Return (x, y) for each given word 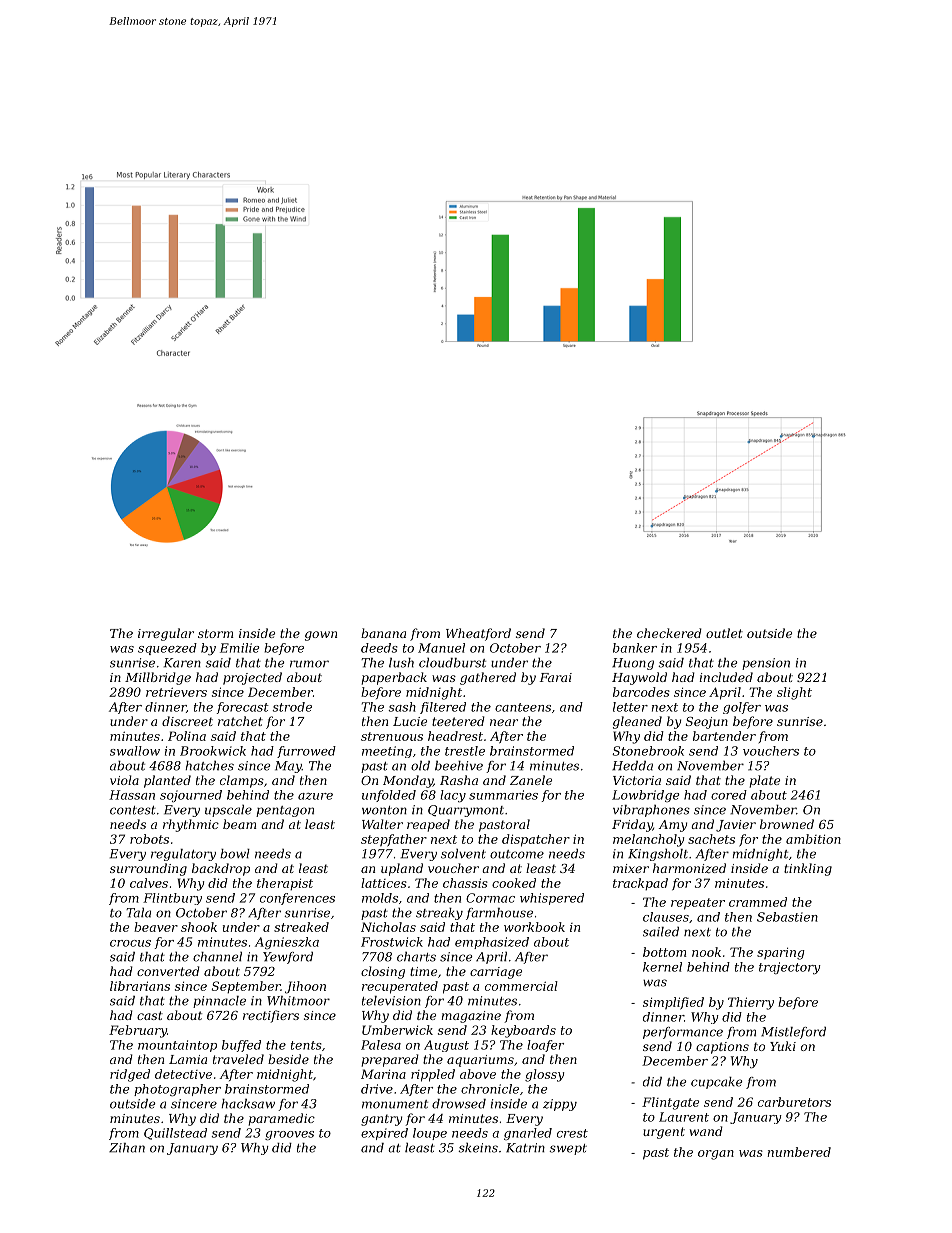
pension (766, 664)
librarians (140, 986)
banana (383, 633)
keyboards (523, 1031)
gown (321, 636)
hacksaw (248, 1104)
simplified (673, 1003)
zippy (560, 1105)
